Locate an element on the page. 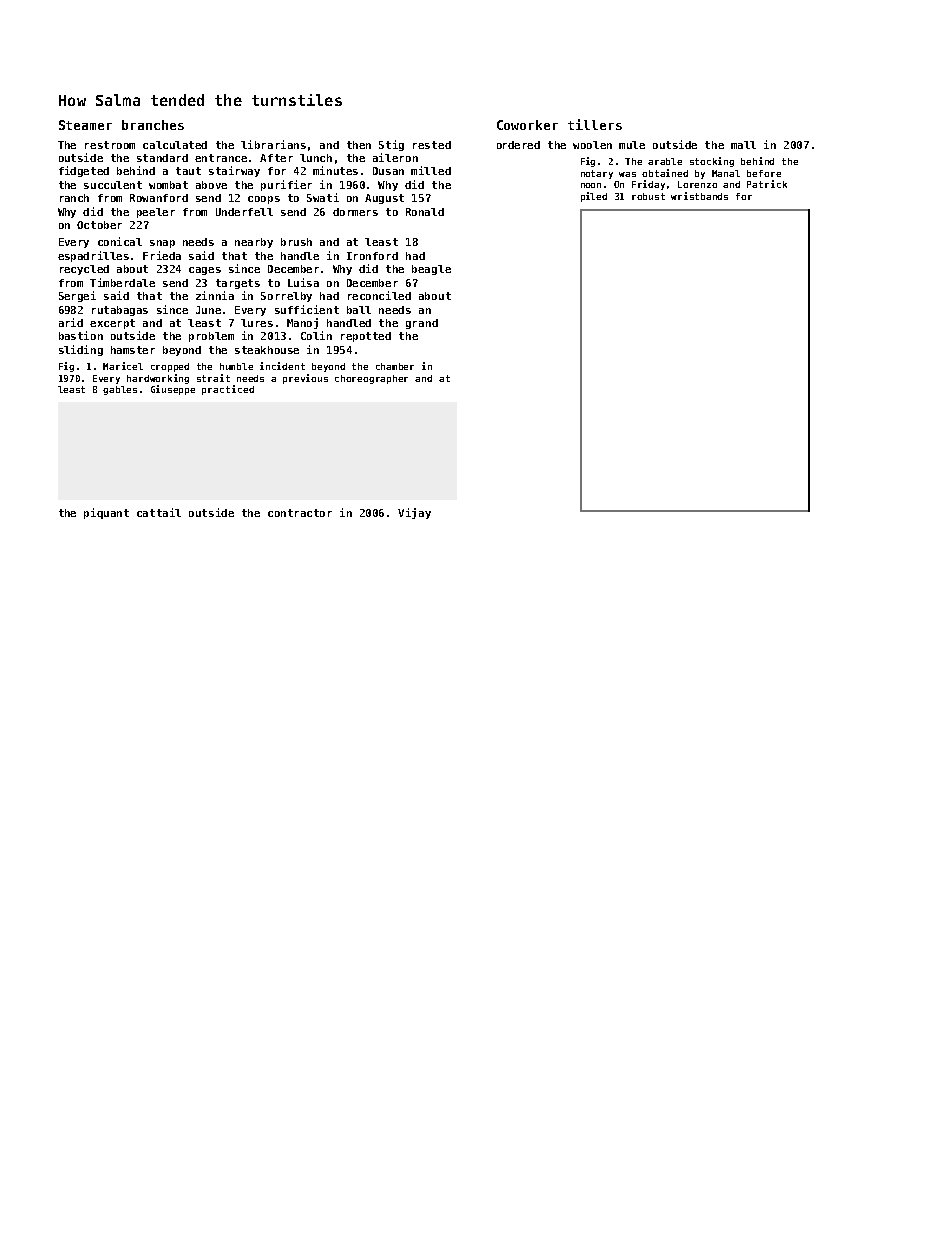 Image resolution: width=952 pixels, height=1233 pixels. Patrick is located at coordinates (767, 184).
